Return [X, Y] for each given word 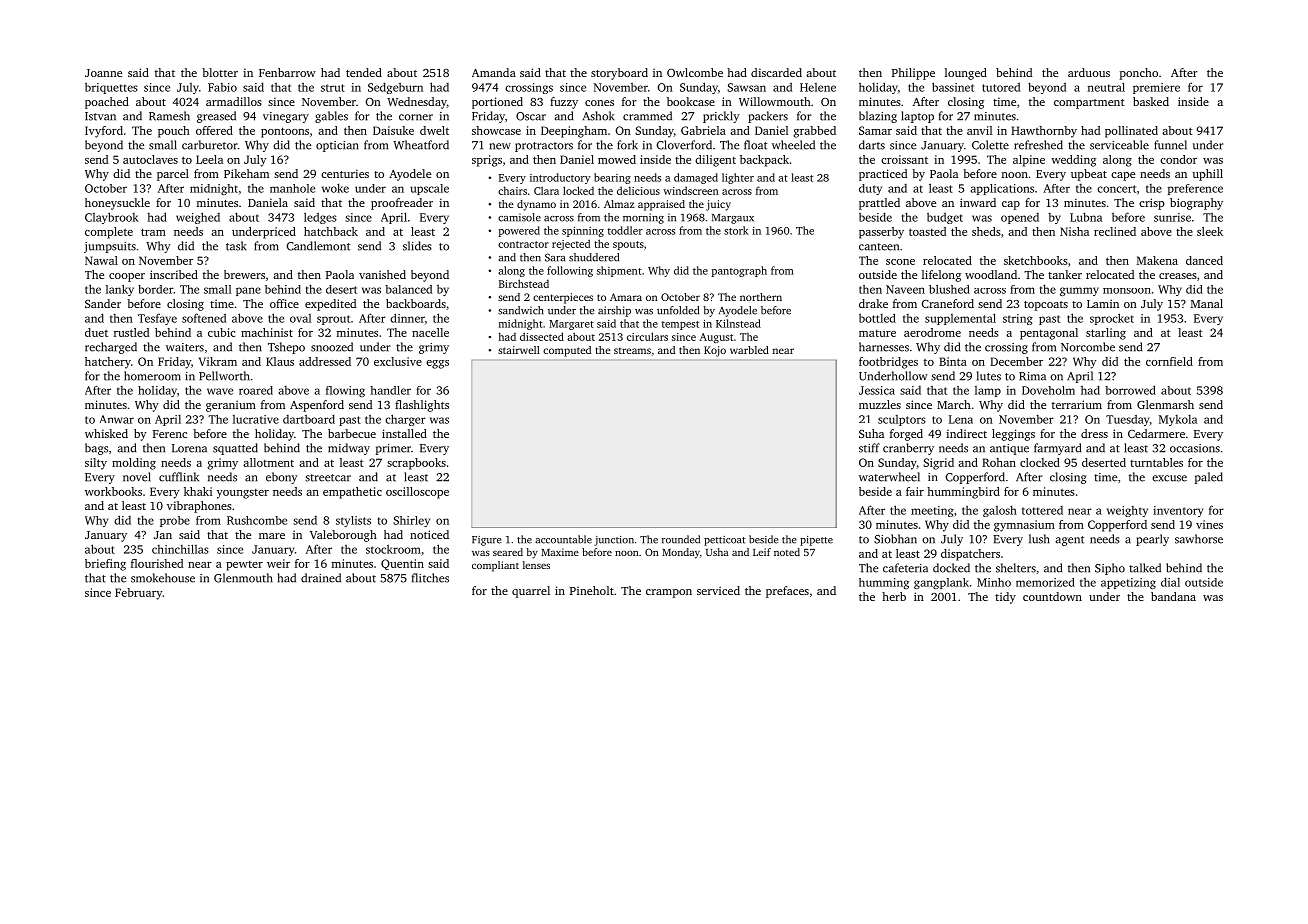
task [236, 246]
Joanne [103, 73]
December [1016, 361]
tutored [1001, 87]
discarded [776, 72]
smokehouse [163, 578]
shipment [619, 271]
